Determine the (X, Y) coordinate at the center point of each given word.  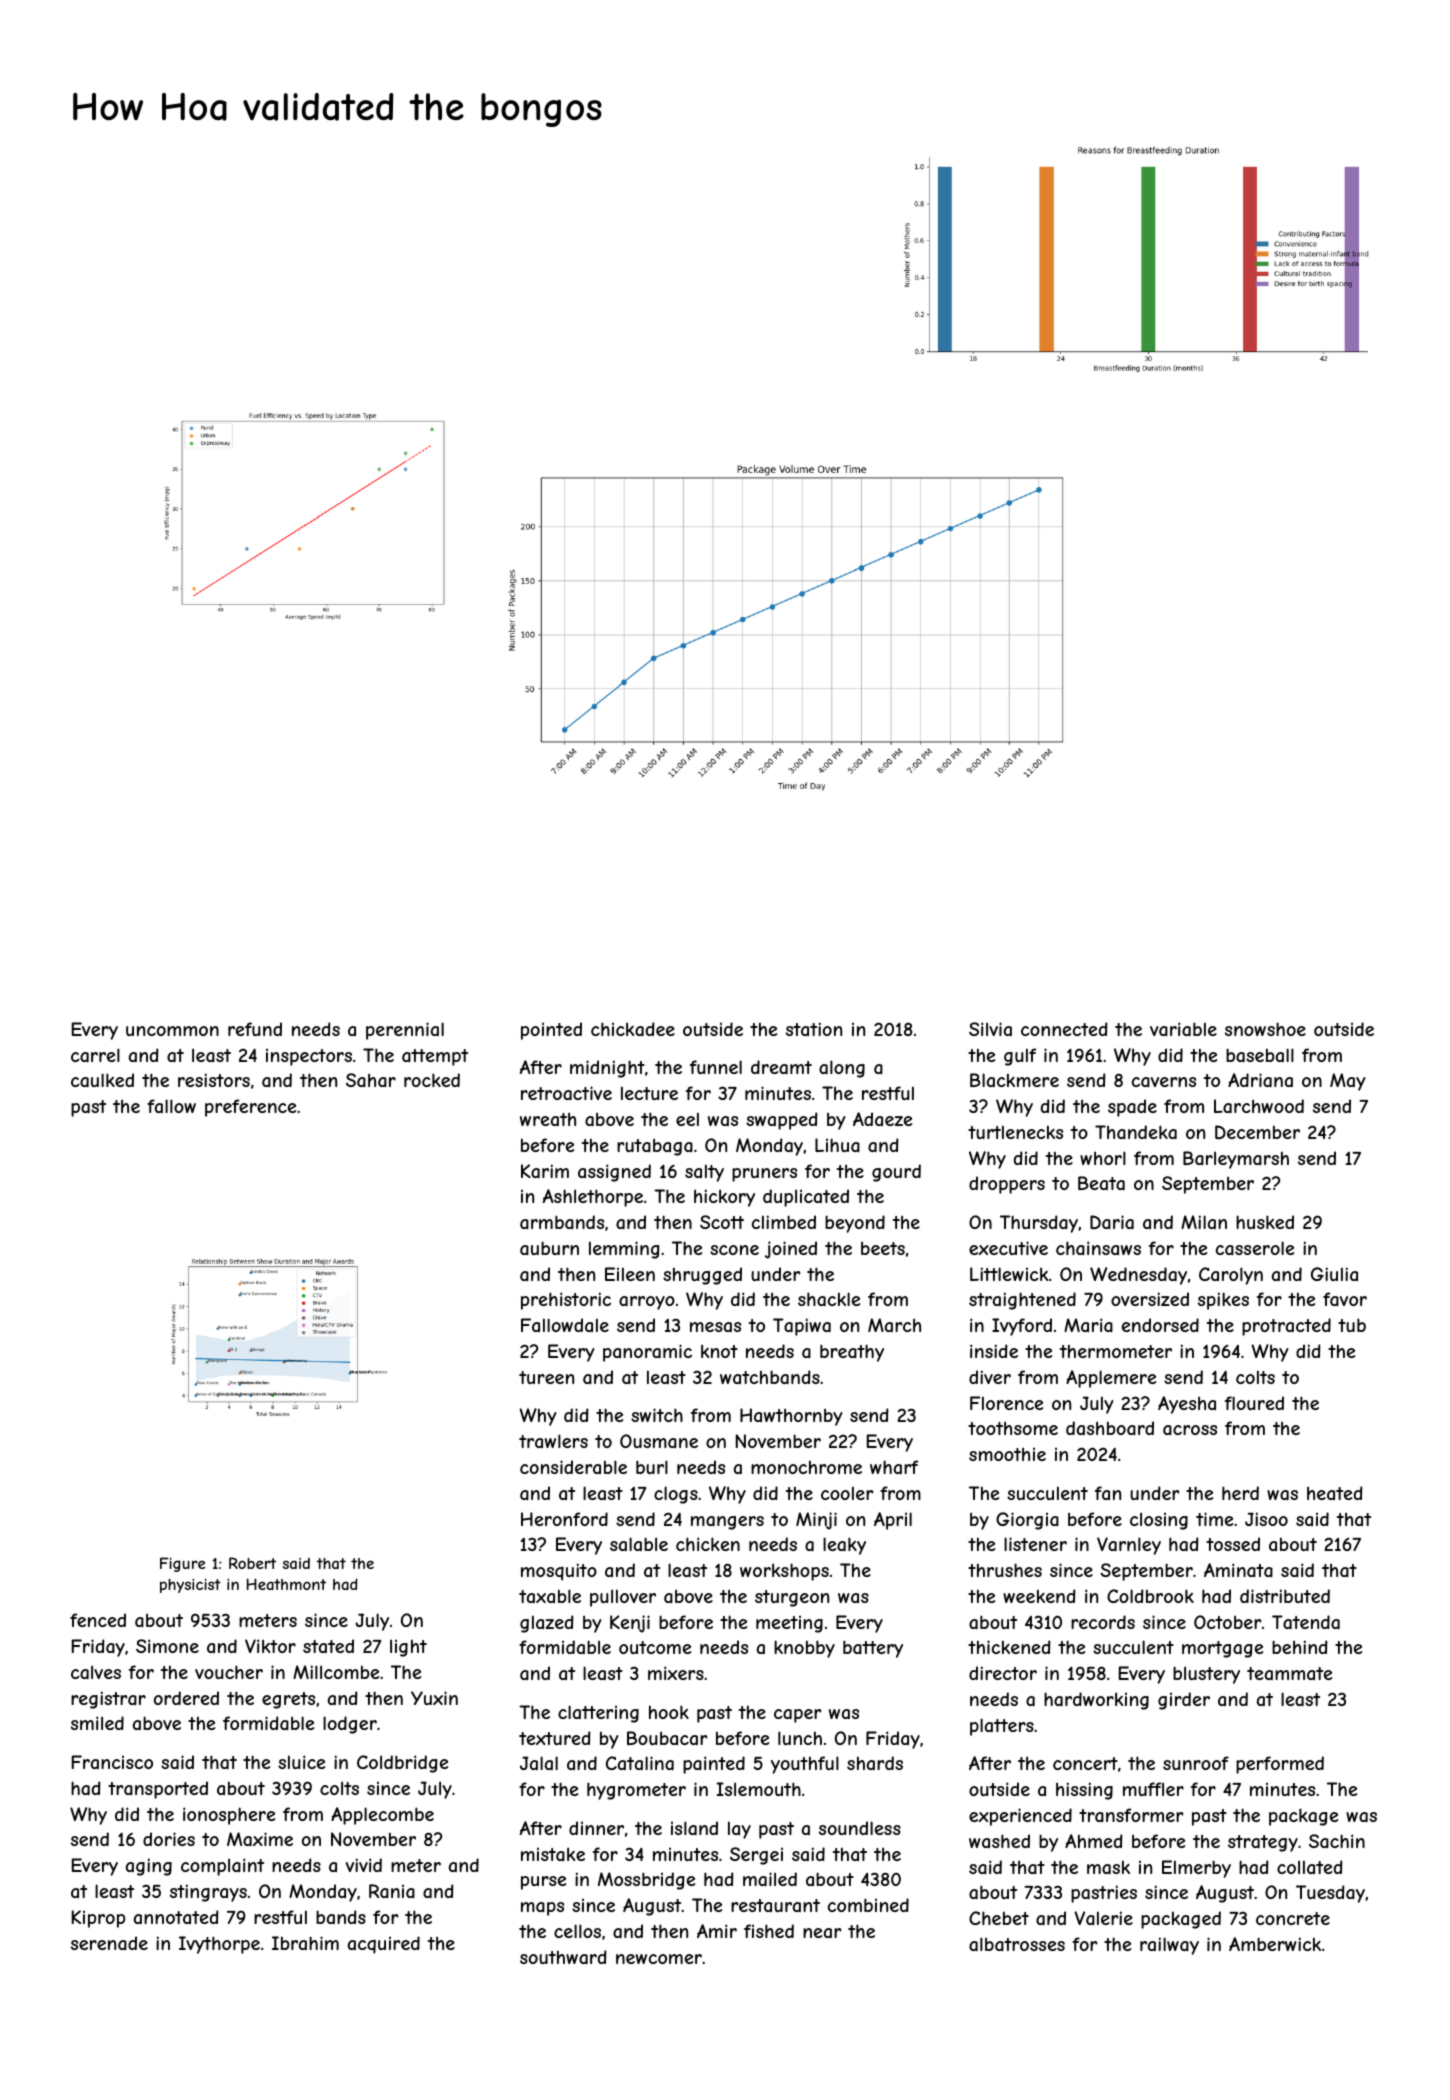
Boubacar (667, 1738)
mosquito (559, 1572)
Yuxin (434, 1698)
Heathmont (286, 1584)
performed (1280, 1765)
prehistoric (566, 1301)
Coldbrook (1150, 1596)
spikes (1223, 1301)
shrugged (702, 1276)
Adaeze (882, 1119)
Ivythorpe (219, 1945)
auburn (549, 1248)
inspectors (309, 1057)
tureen (546, 1377)
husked (1265, 1222)
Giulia (1334, 1274)
